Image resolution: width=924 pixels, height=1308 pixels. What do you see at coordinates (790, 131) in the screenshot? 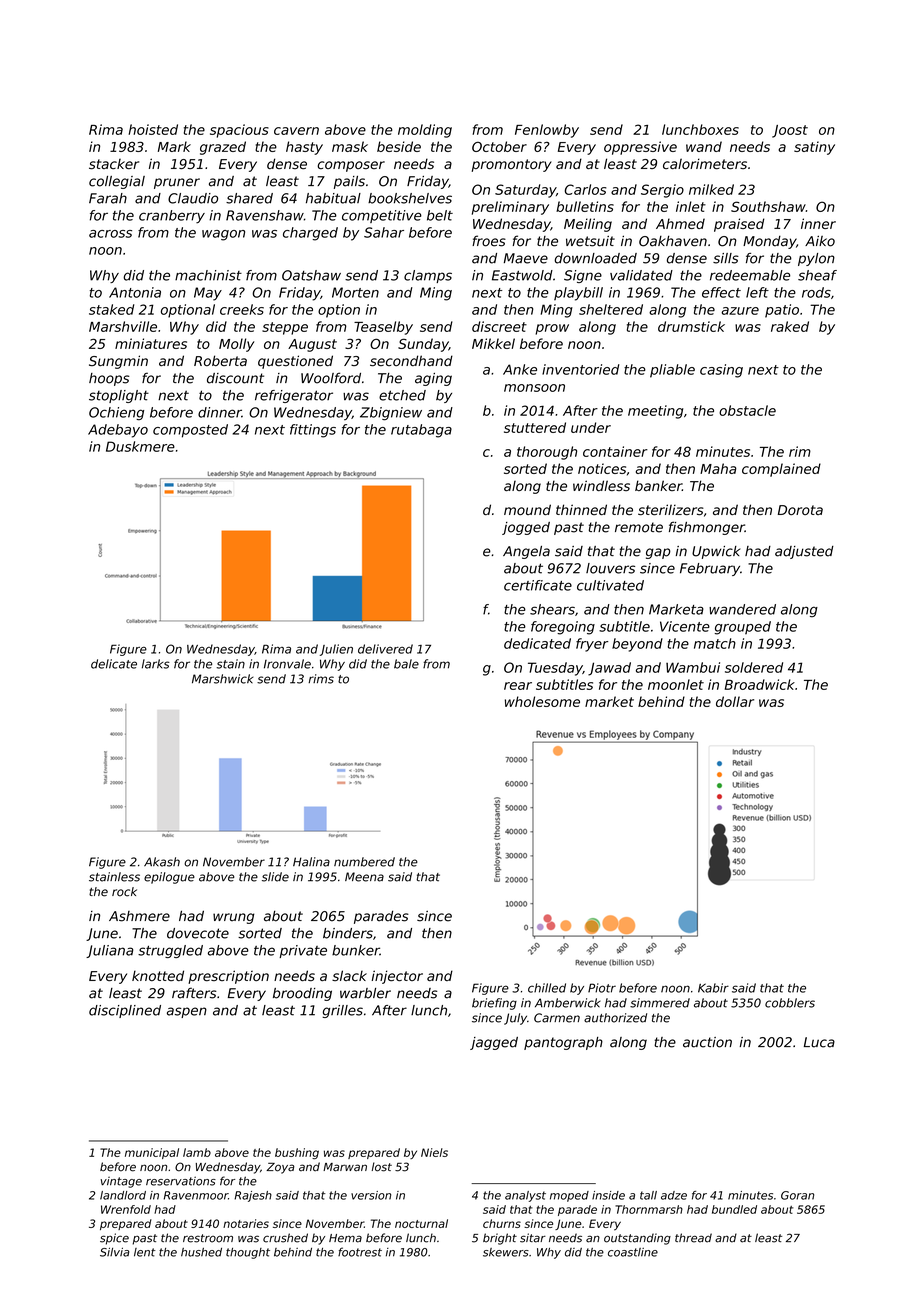
I see `Joost` at bounding box center [790, 131].
